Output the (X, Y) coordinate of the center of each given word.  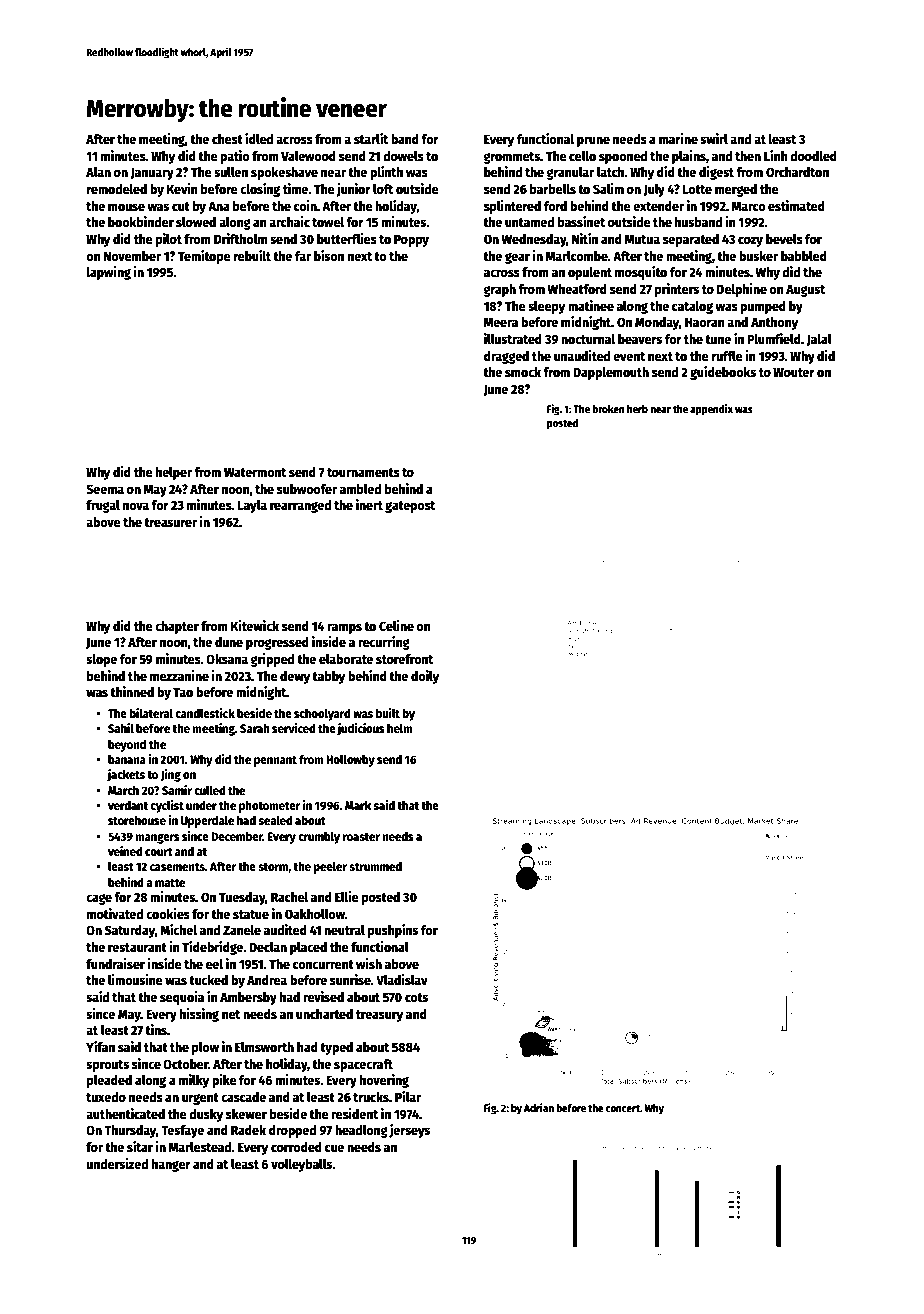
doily (425, 677)
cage (99, 899)
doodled (813, 156)
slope (101, 660)
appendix (711, 410)
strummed (375, 866)
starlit (371, 138)
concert (623, 1108)
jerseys (409, 1131)
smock (523, 372)
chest (227, 139)
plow (205, 1048)
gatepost (410, 507)
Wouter (794, 372)
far (303, 256)
